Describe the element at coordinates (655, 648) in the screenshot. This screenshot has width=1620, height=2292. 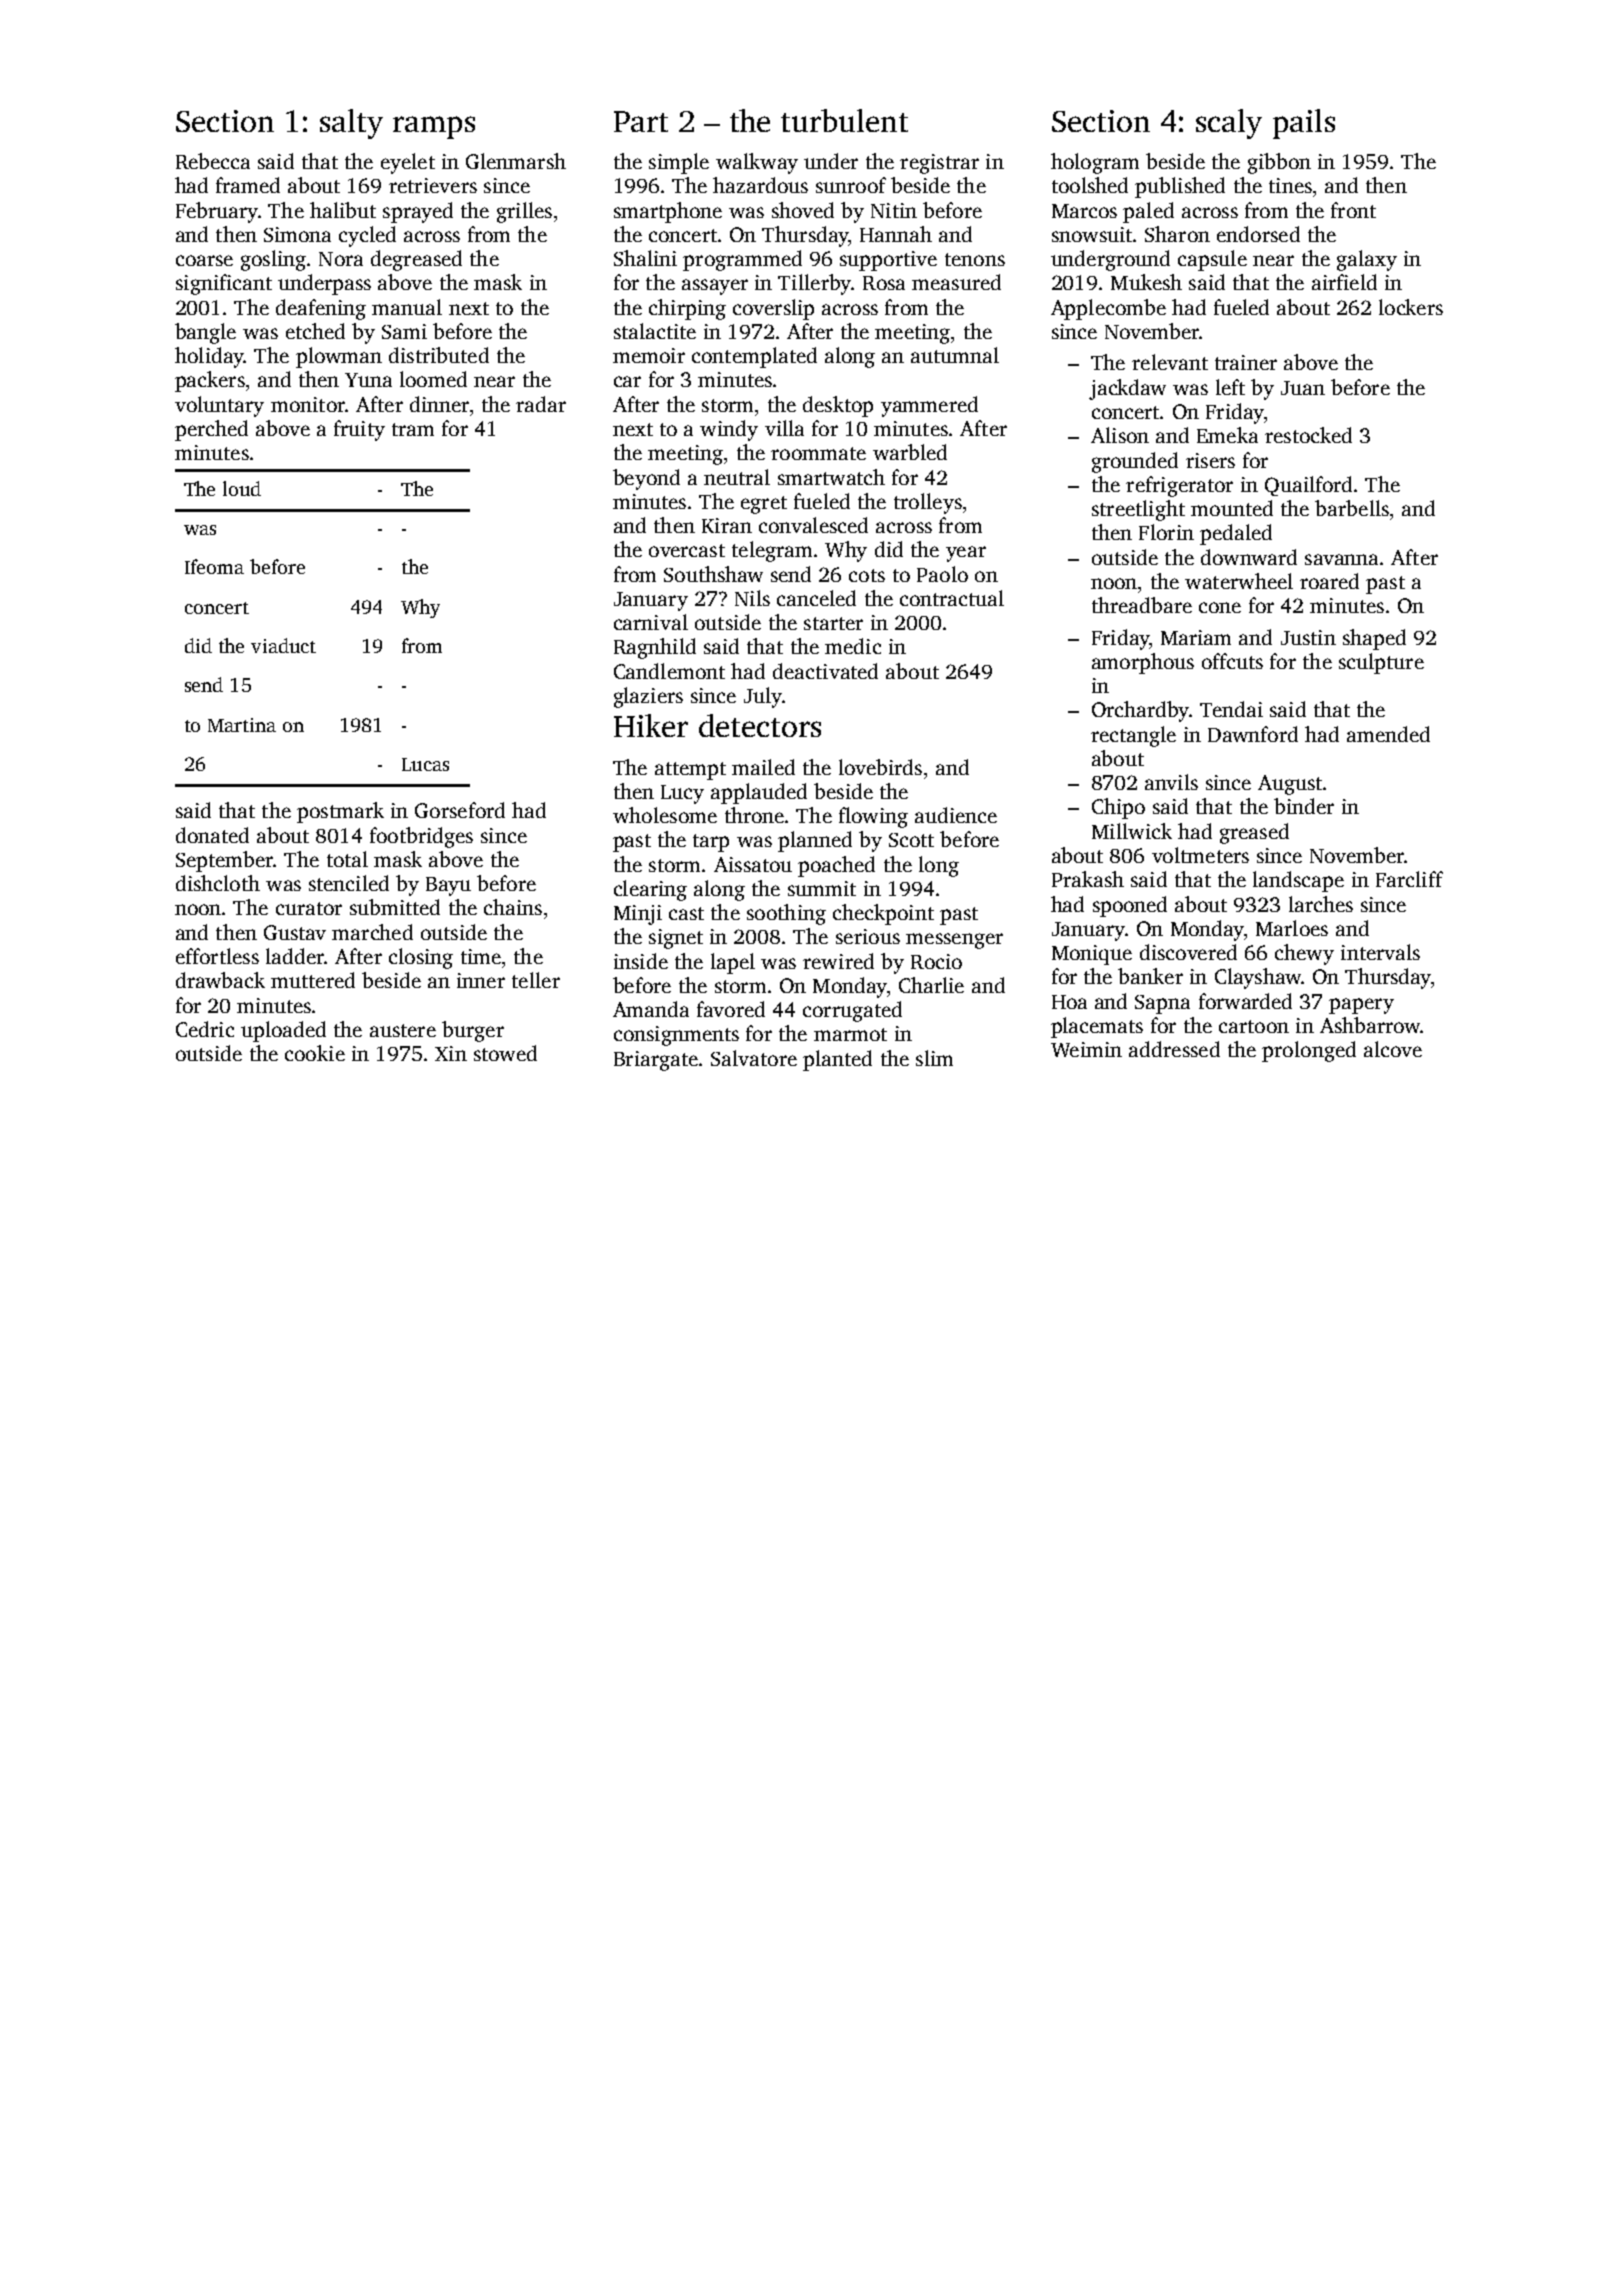
I see `Ragnhild` at that location.
